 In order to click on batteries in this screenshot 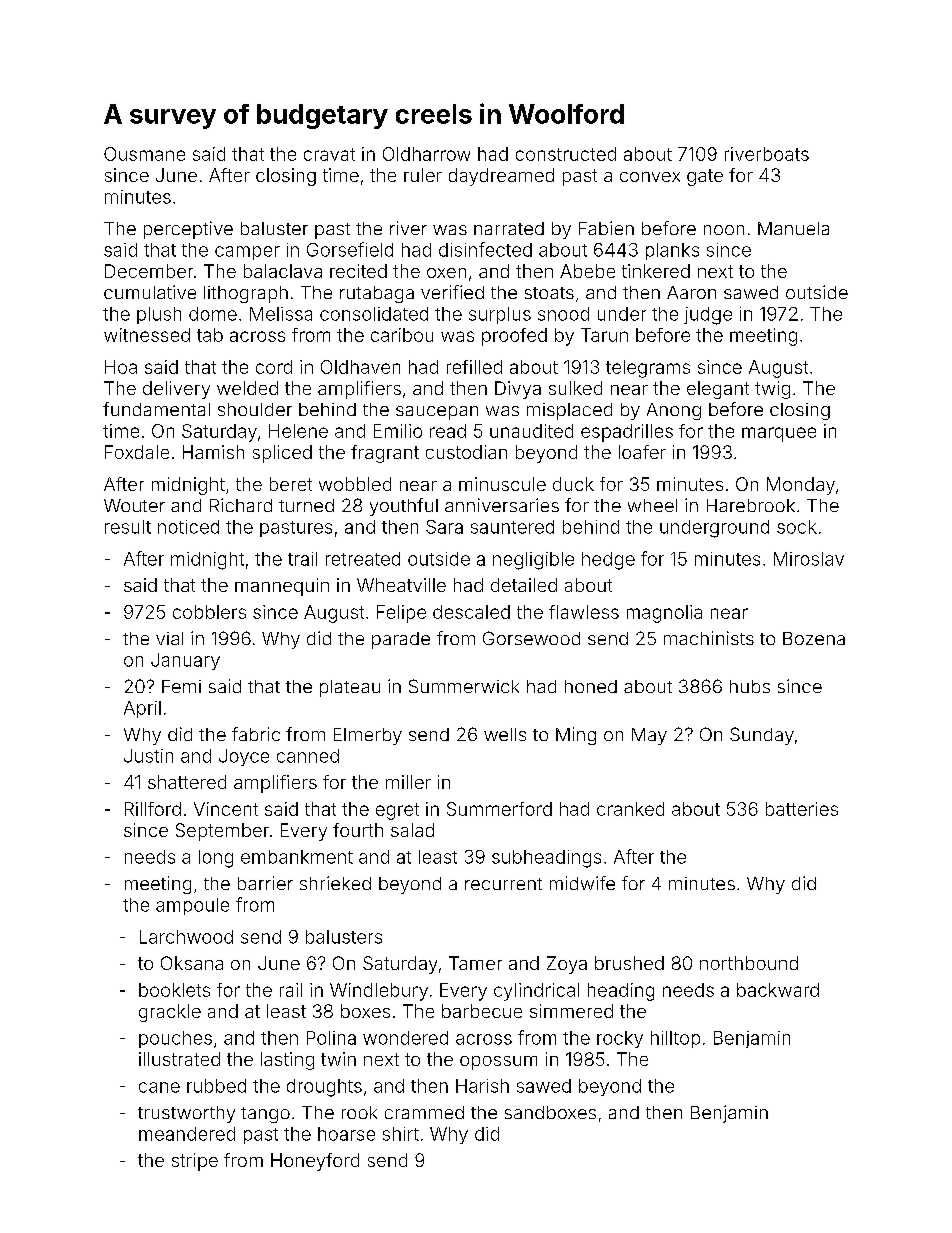, I will do `click(802, 809)`.
